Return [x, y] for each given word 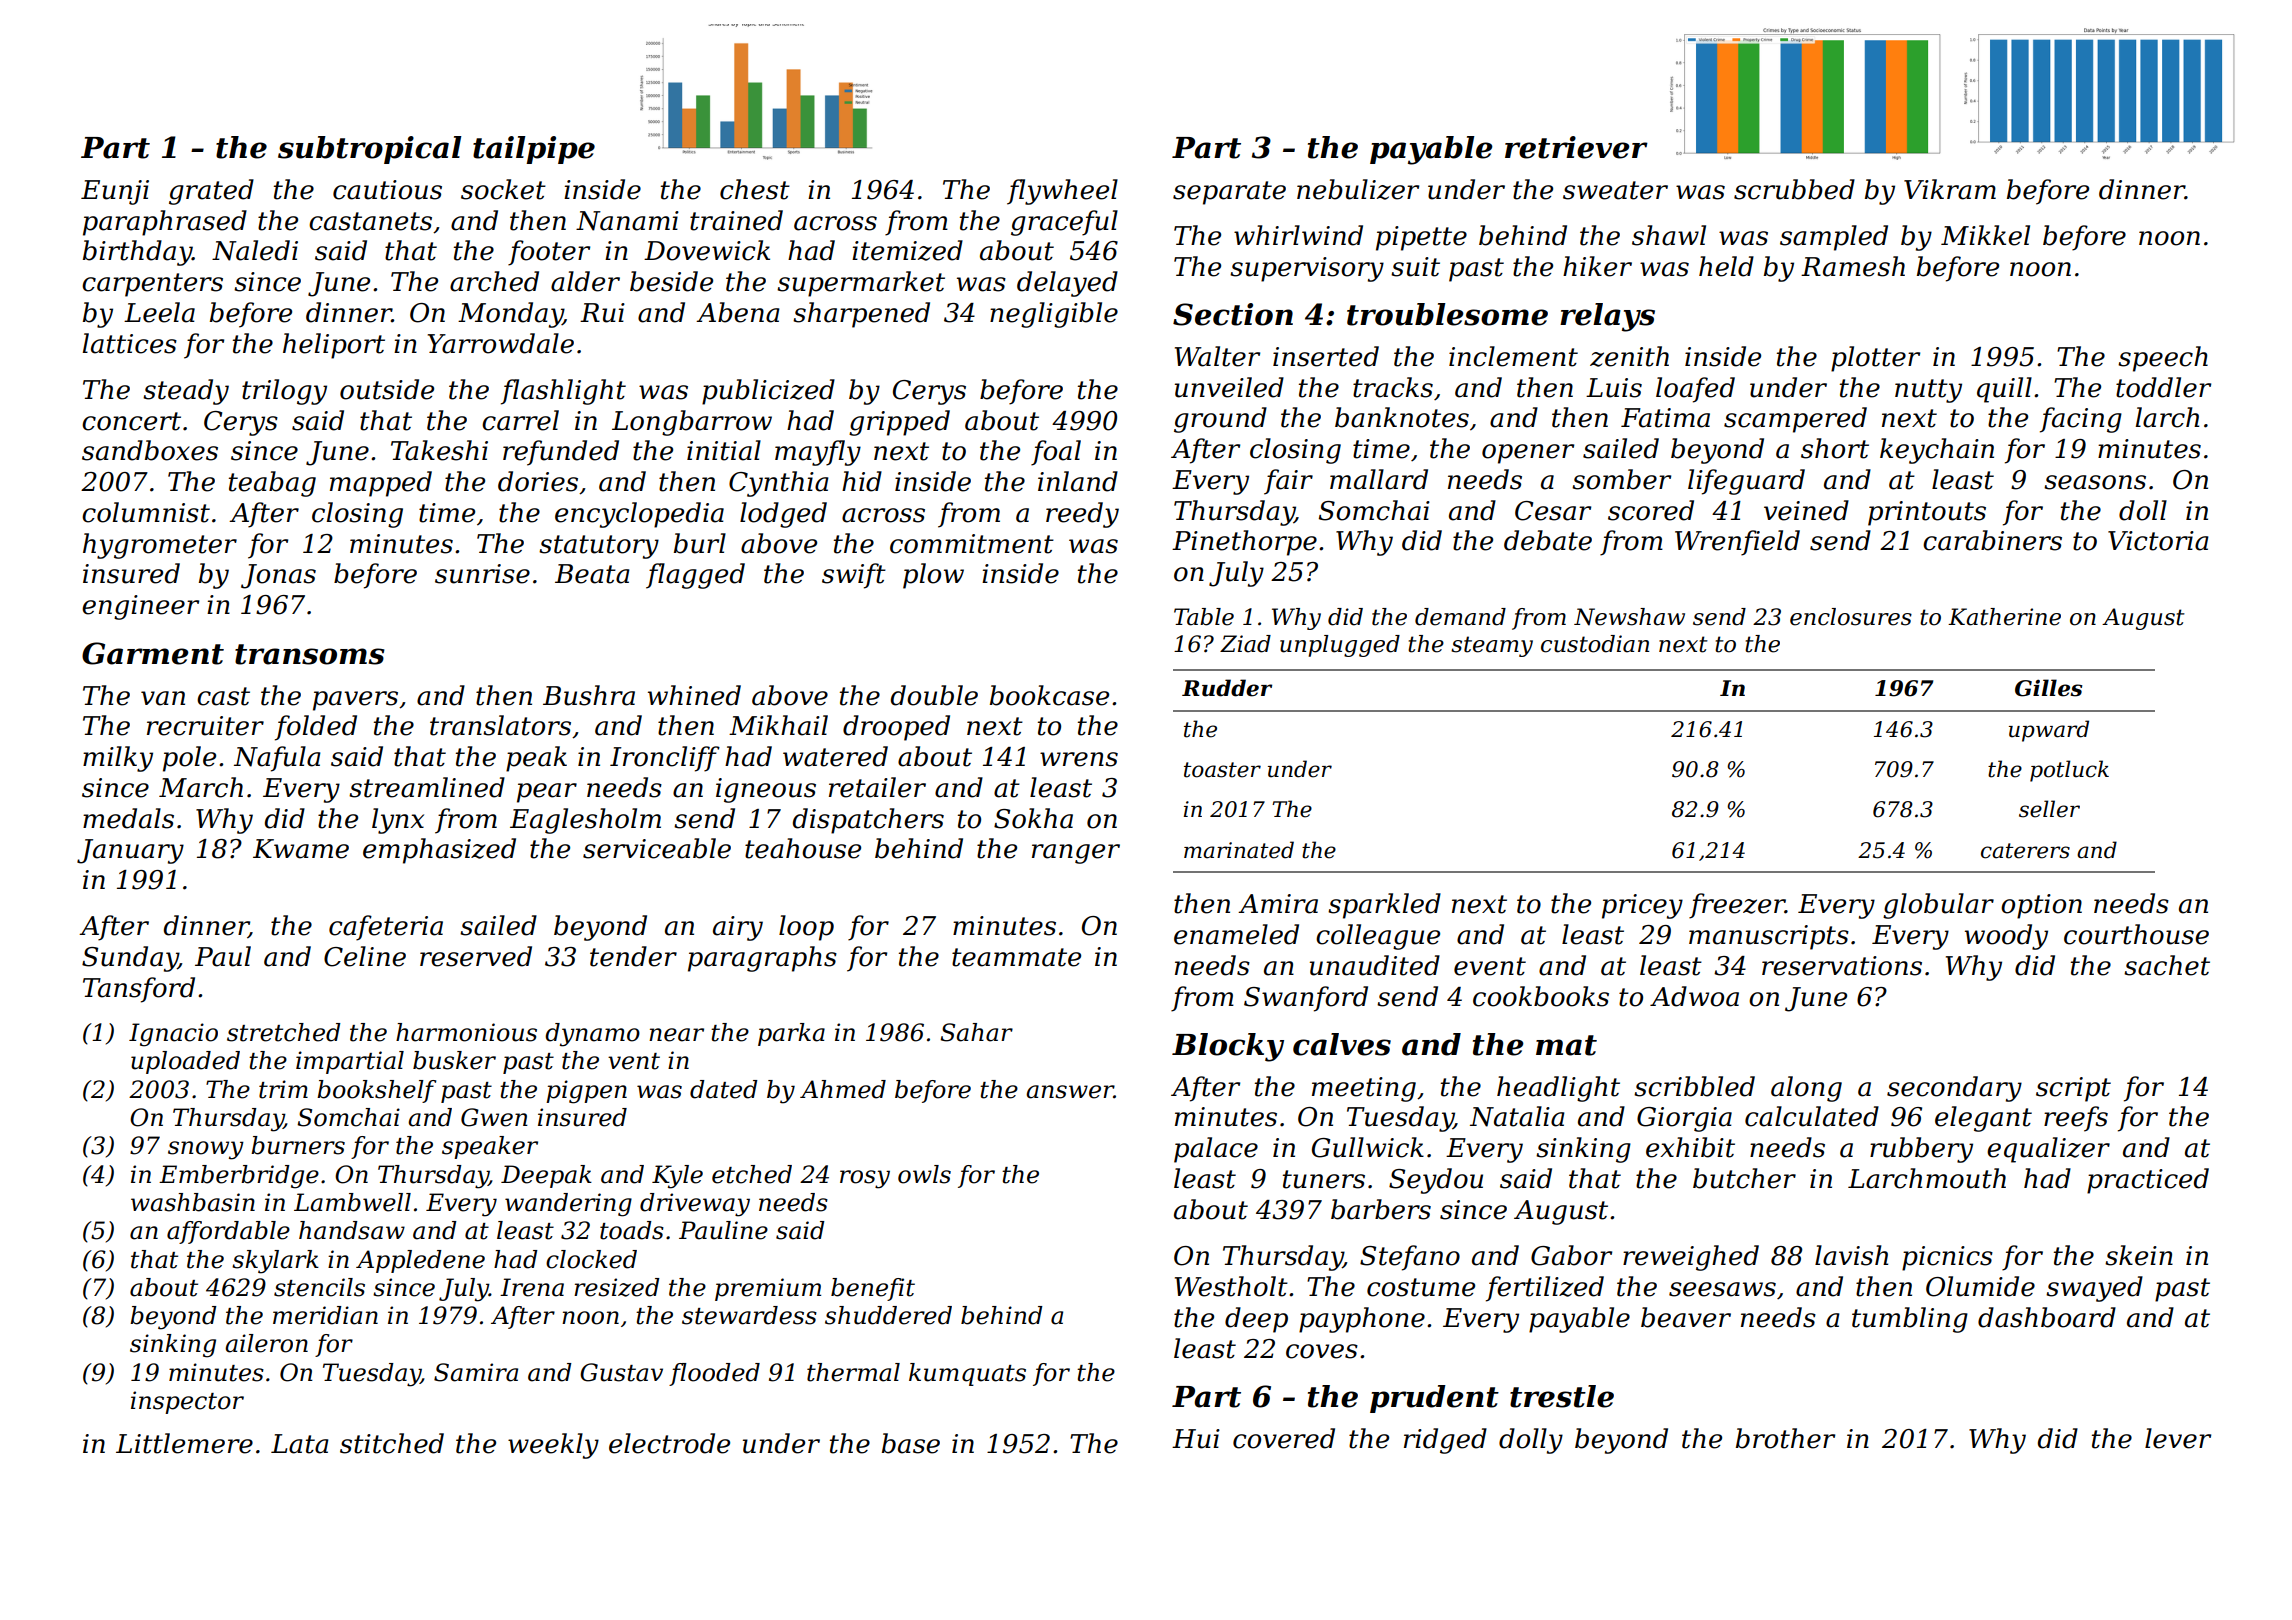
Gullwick [1368, 1147]
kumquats [967, 1374]
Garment [153, 653]
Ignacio [173, 1035]
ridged [1445, 1441]
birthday [137, 253]
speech [2163, 359]
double [934, 695]
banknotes [1402, 417]
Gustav [621, 1372]
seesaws [1722, 1289]
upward [2049, 731]
